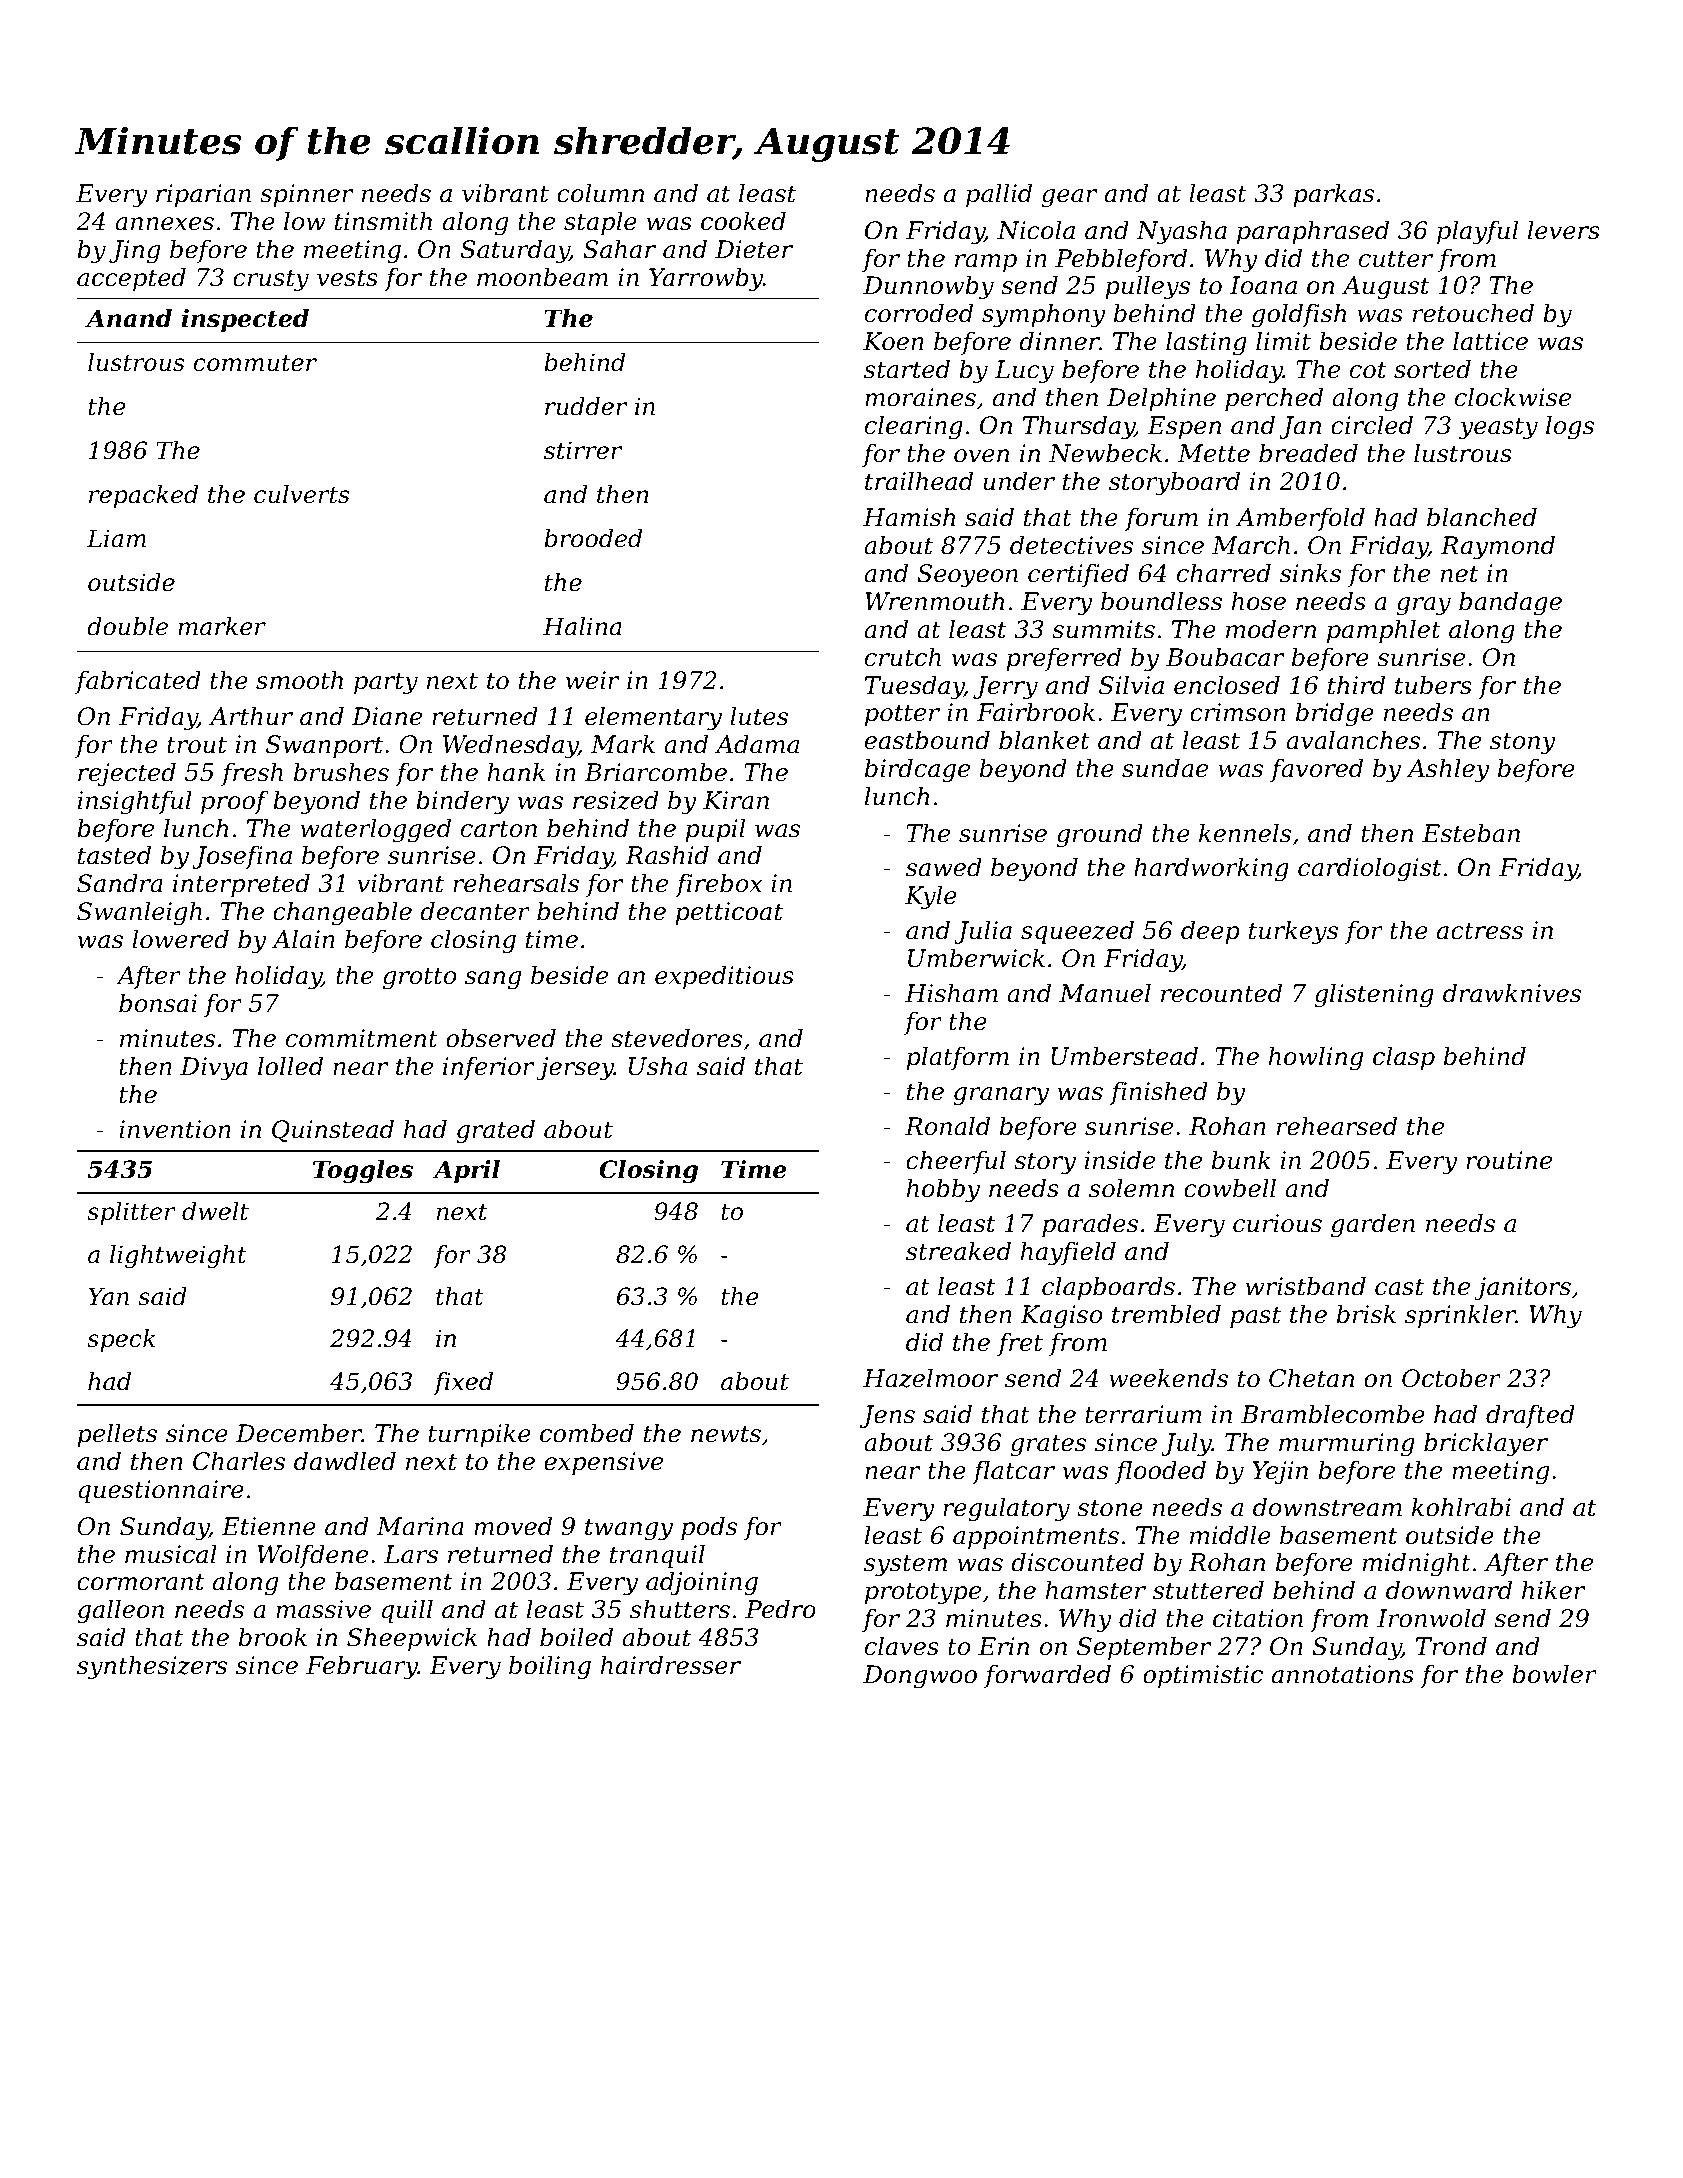 Image resolution: width=1683 pixels, height=2178 pixels. I want to click on bowler, so click(1554, 1674).
